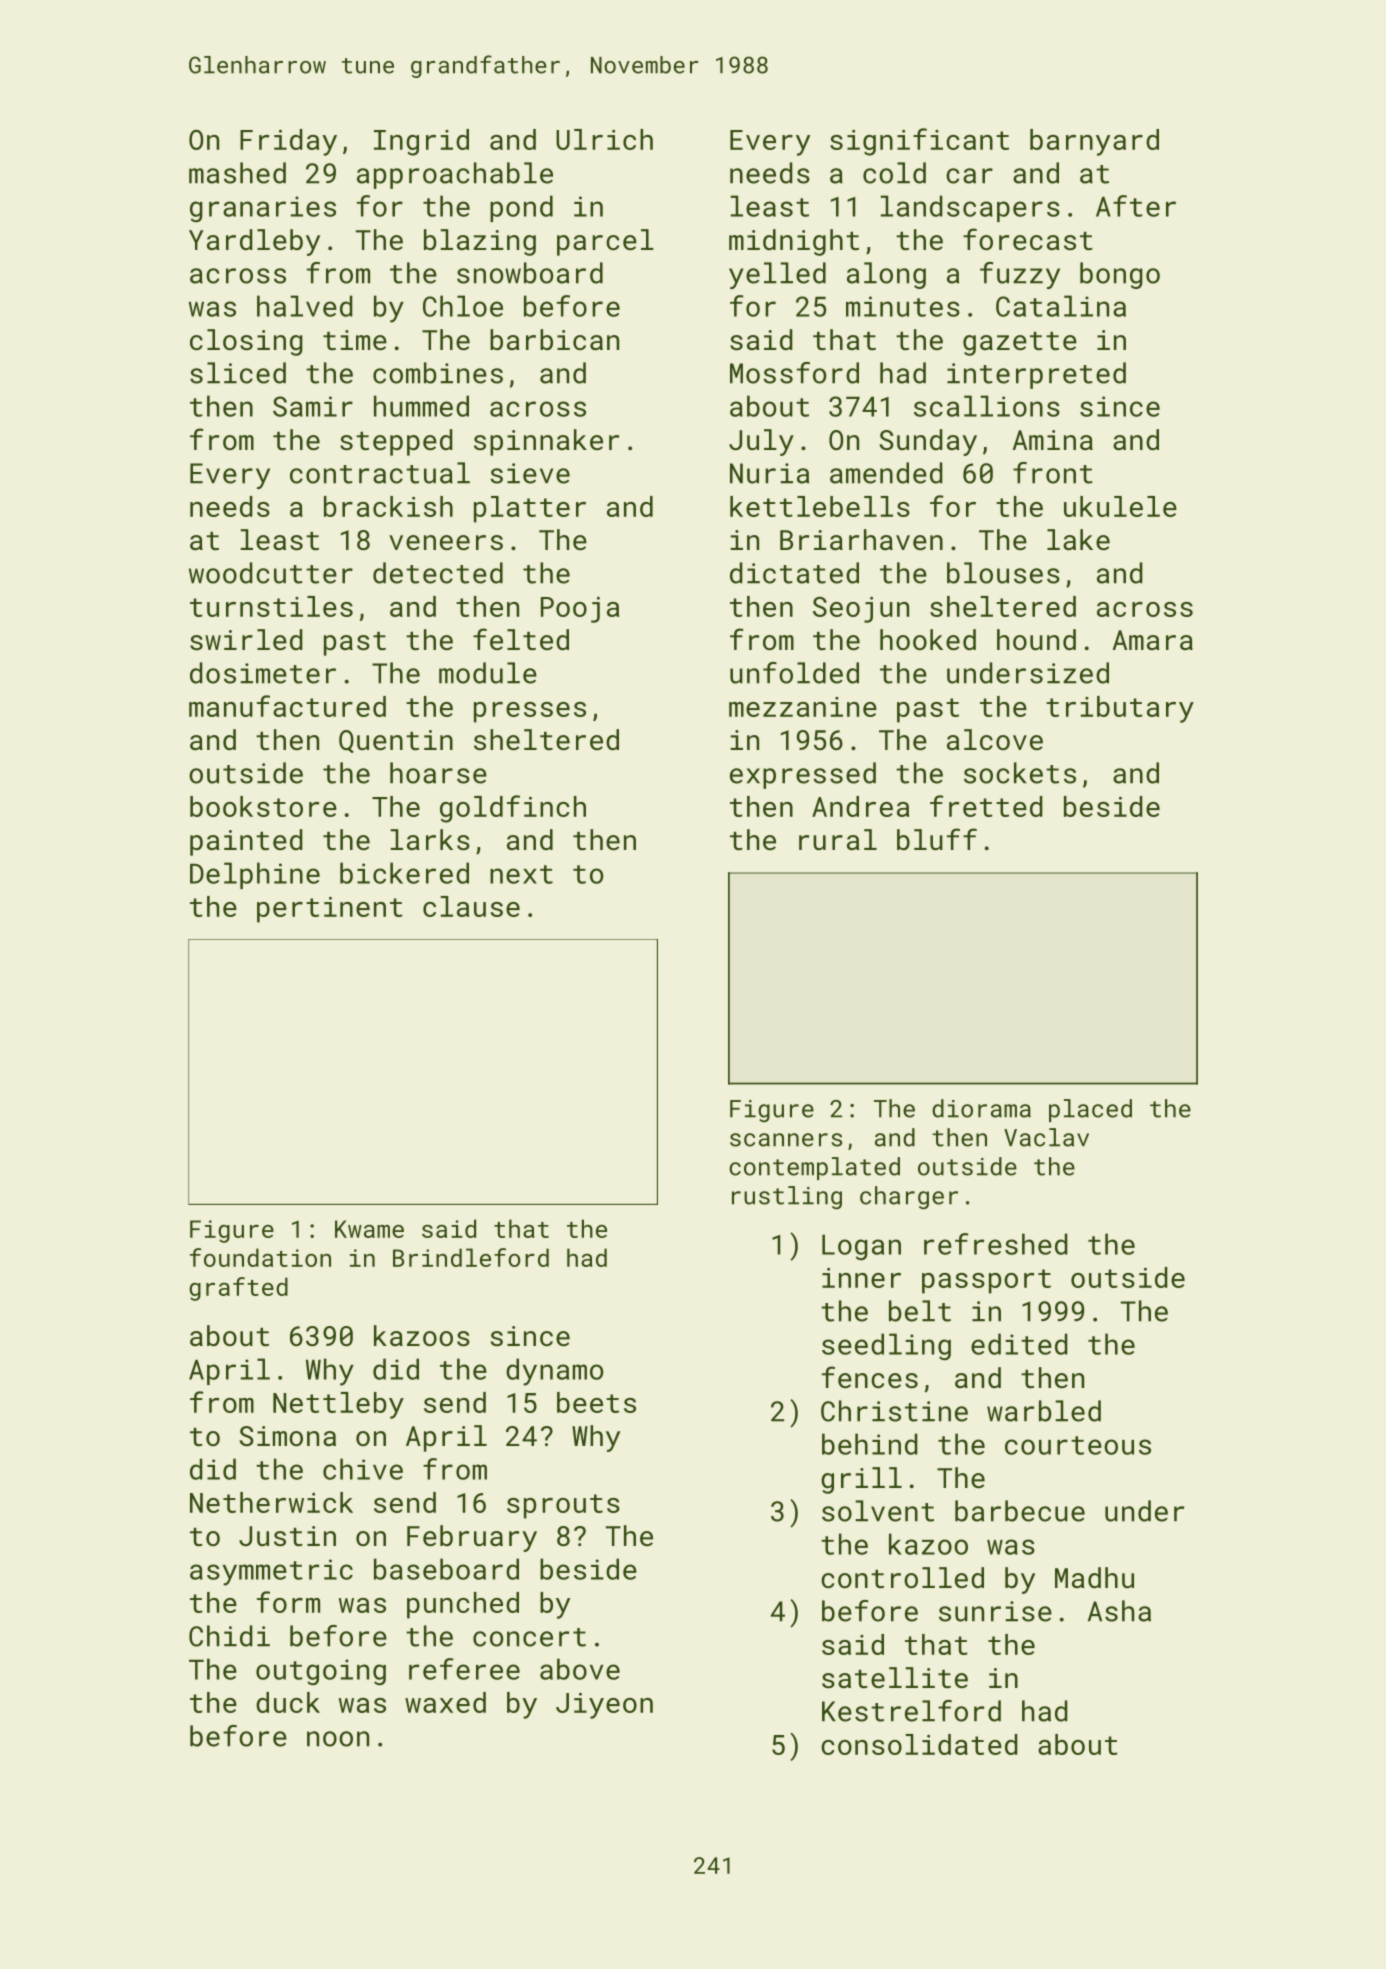 The image size is (1386, 1969). Describe the element at coordinates (369, 1229) in the screenshot. I see `Kwame` at that location.
